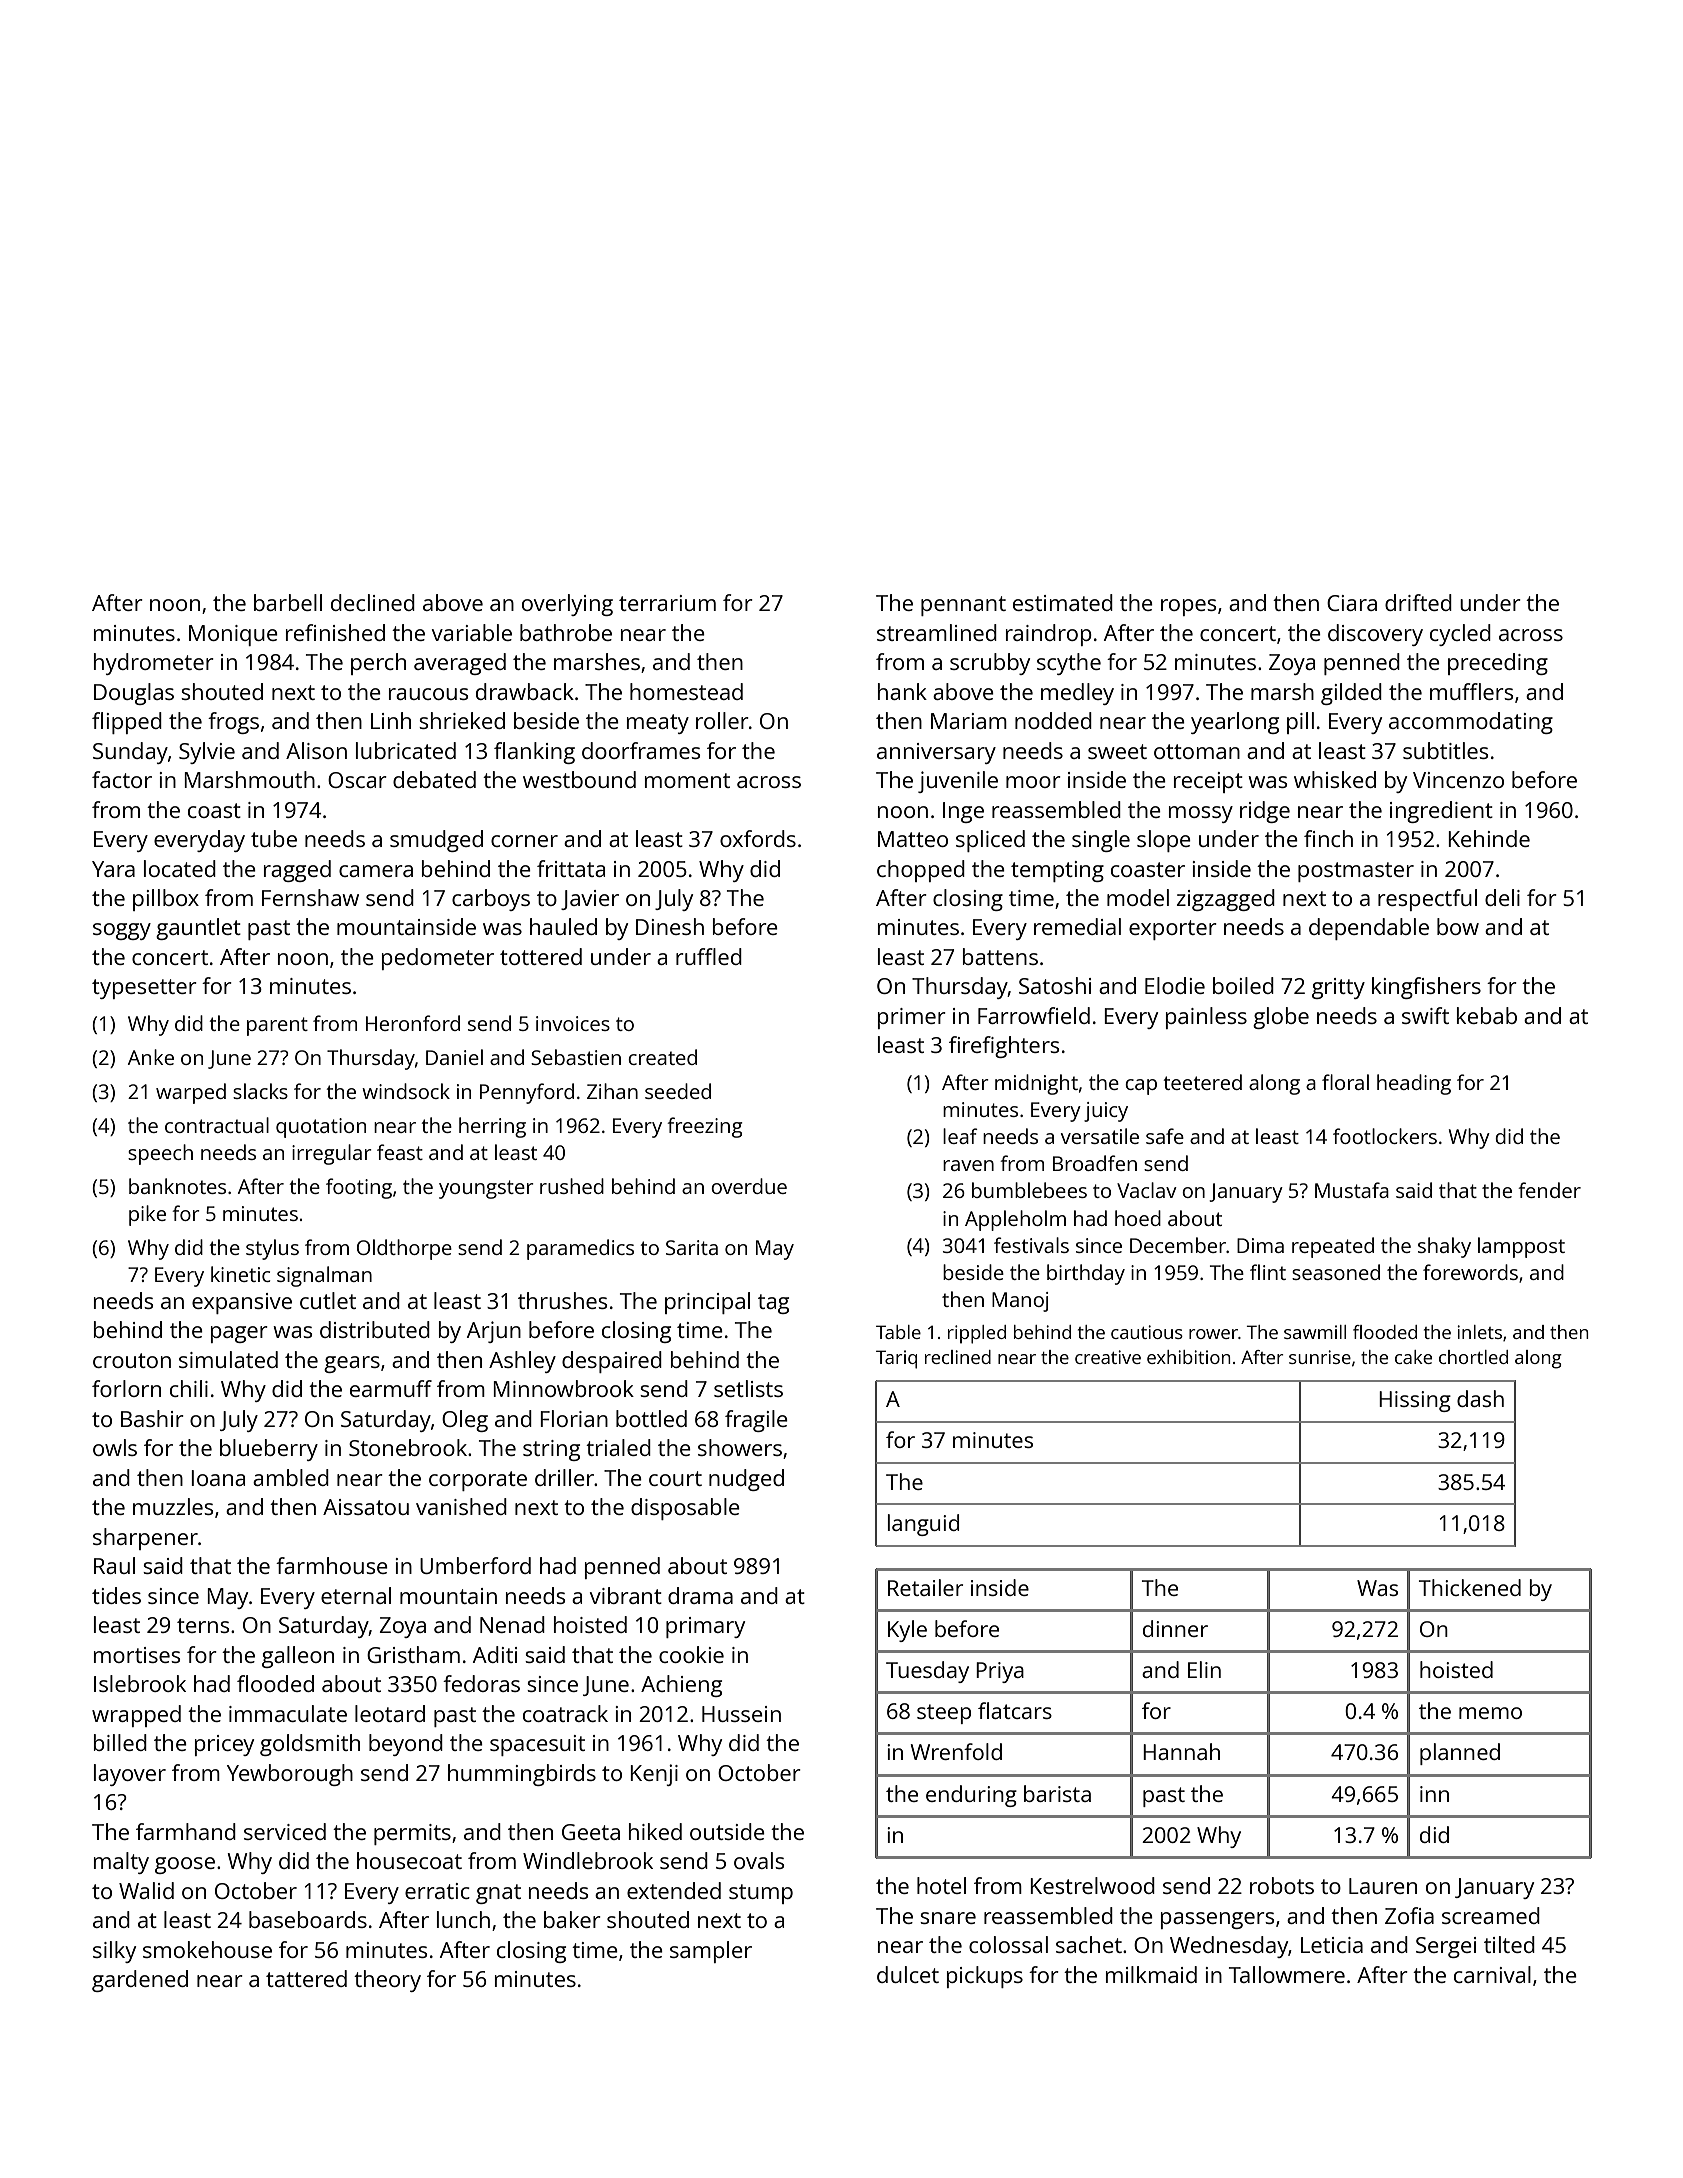  Describe the element at coordinates (1460, 635) in the screenshot. I see `cycled` at that location.
